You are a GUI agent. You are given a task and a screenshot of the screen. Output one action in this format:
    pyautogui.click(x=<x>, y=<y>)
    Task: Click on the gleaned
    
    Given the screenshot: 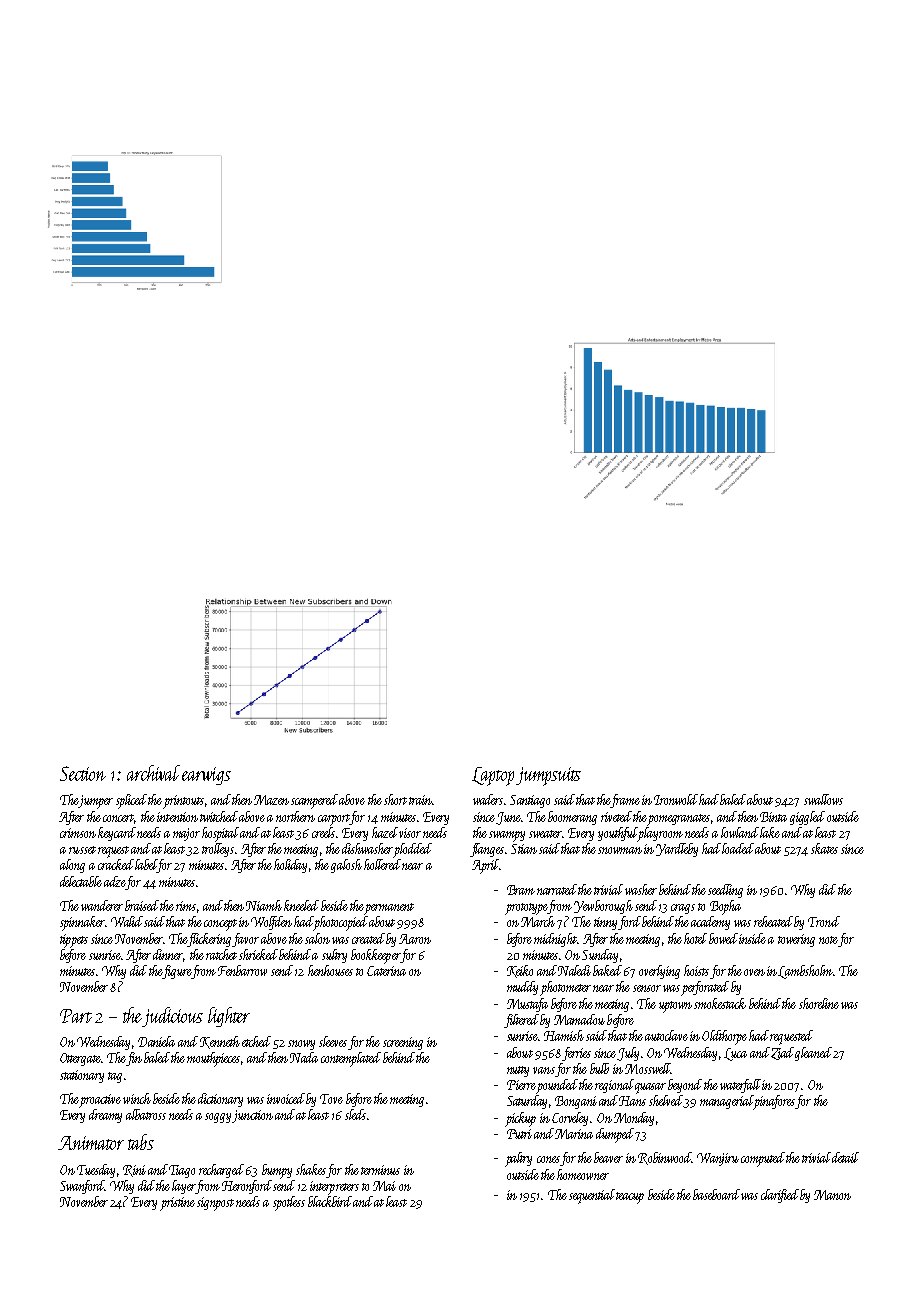 What is the action you would take?
    pyautogui.click(x=813, y=1054)
